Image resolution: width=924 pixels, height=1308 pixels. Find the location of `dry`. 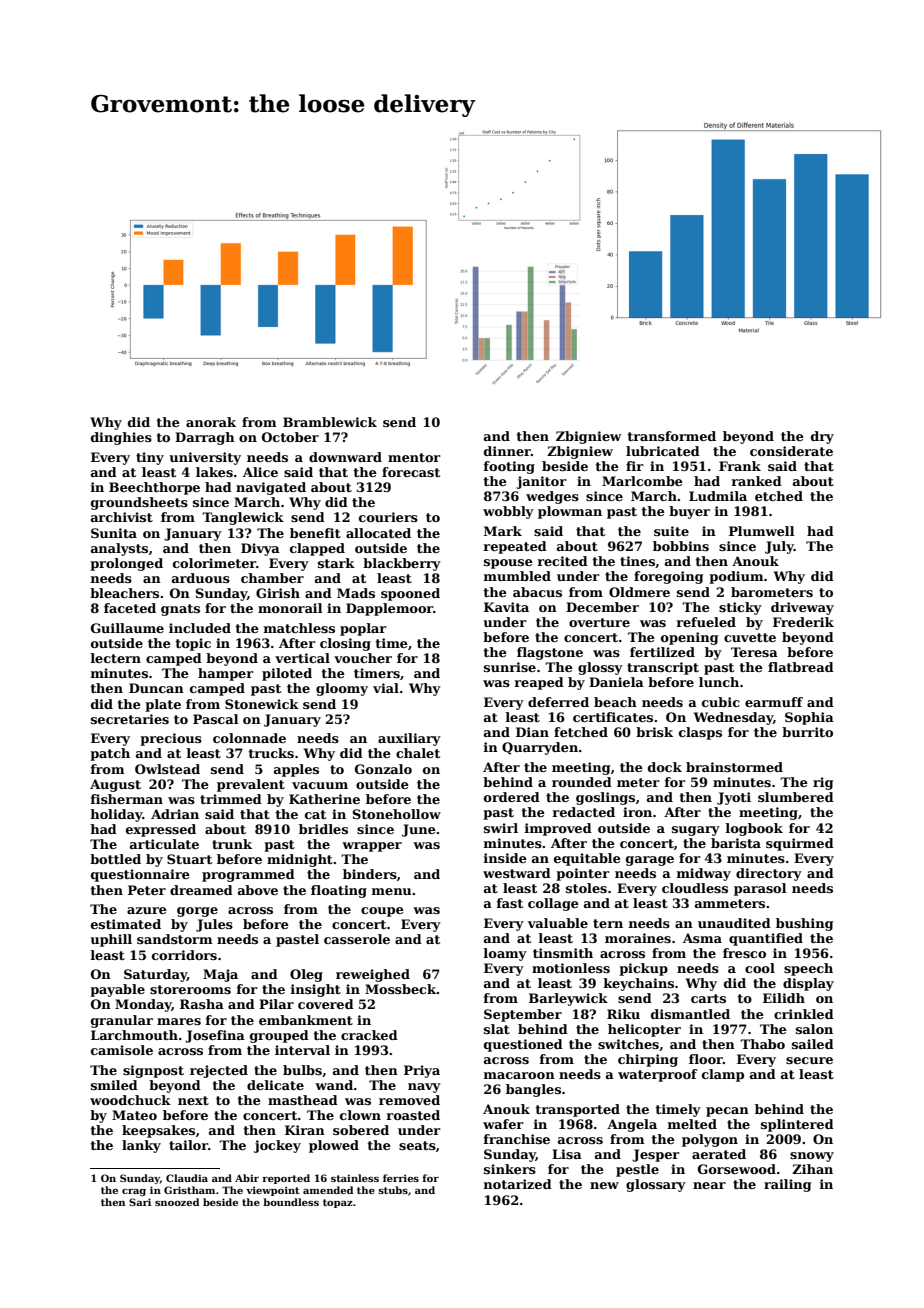

dry is located at coordinates (822, 437).
